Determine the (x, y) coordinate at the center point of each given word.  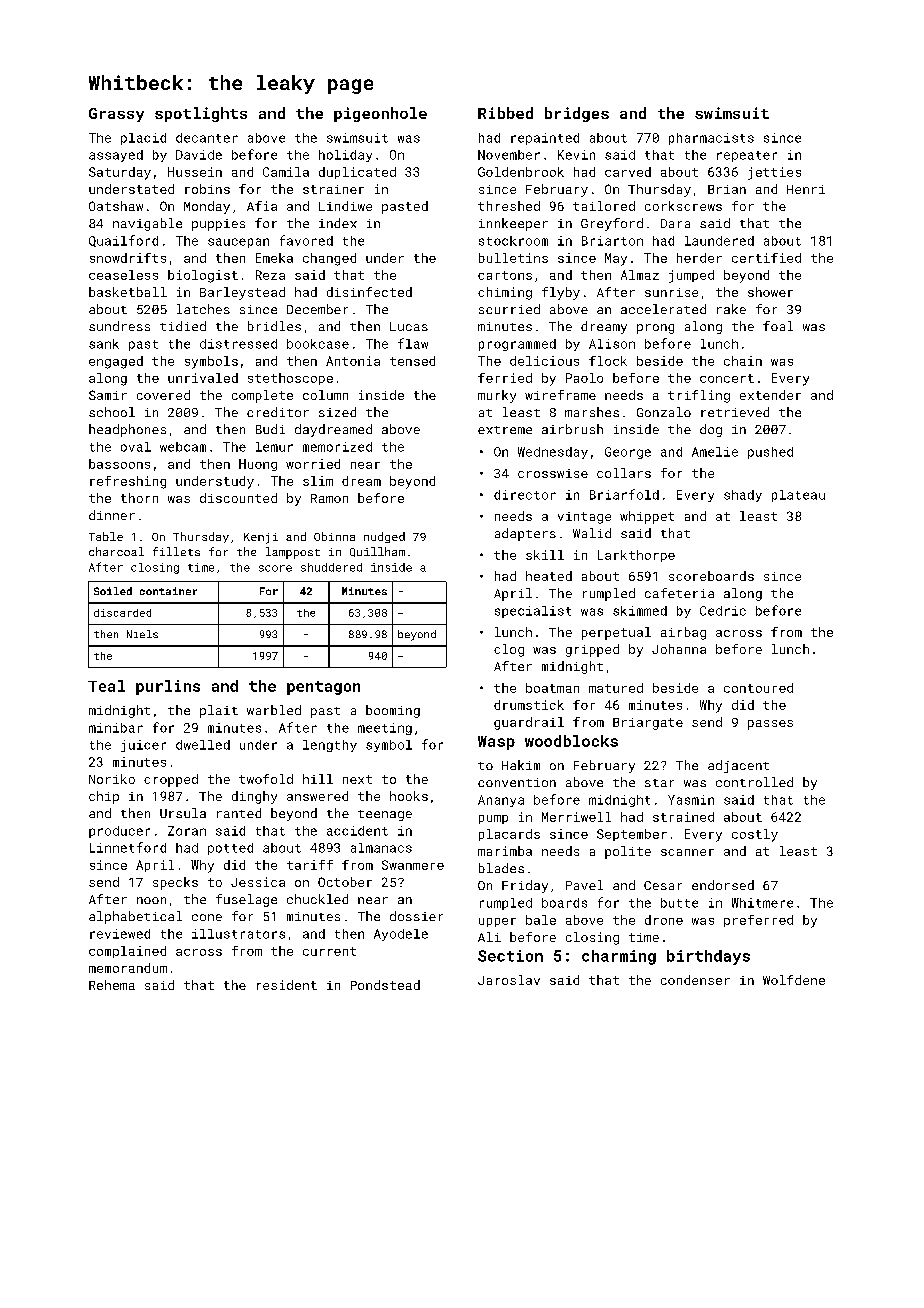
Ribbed (505, 113)
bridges (577, 114)
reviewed (120, 934)
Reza (270, 275)
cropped (171, 780)
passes (770, 725)
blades (501, 868)
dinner (112, 515)
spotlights (201, 114)
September (632, 835)
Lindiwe (345, 206)
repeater (747, 156)
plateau (798, 496)
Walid (592, 533)
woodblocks (571, 741)
